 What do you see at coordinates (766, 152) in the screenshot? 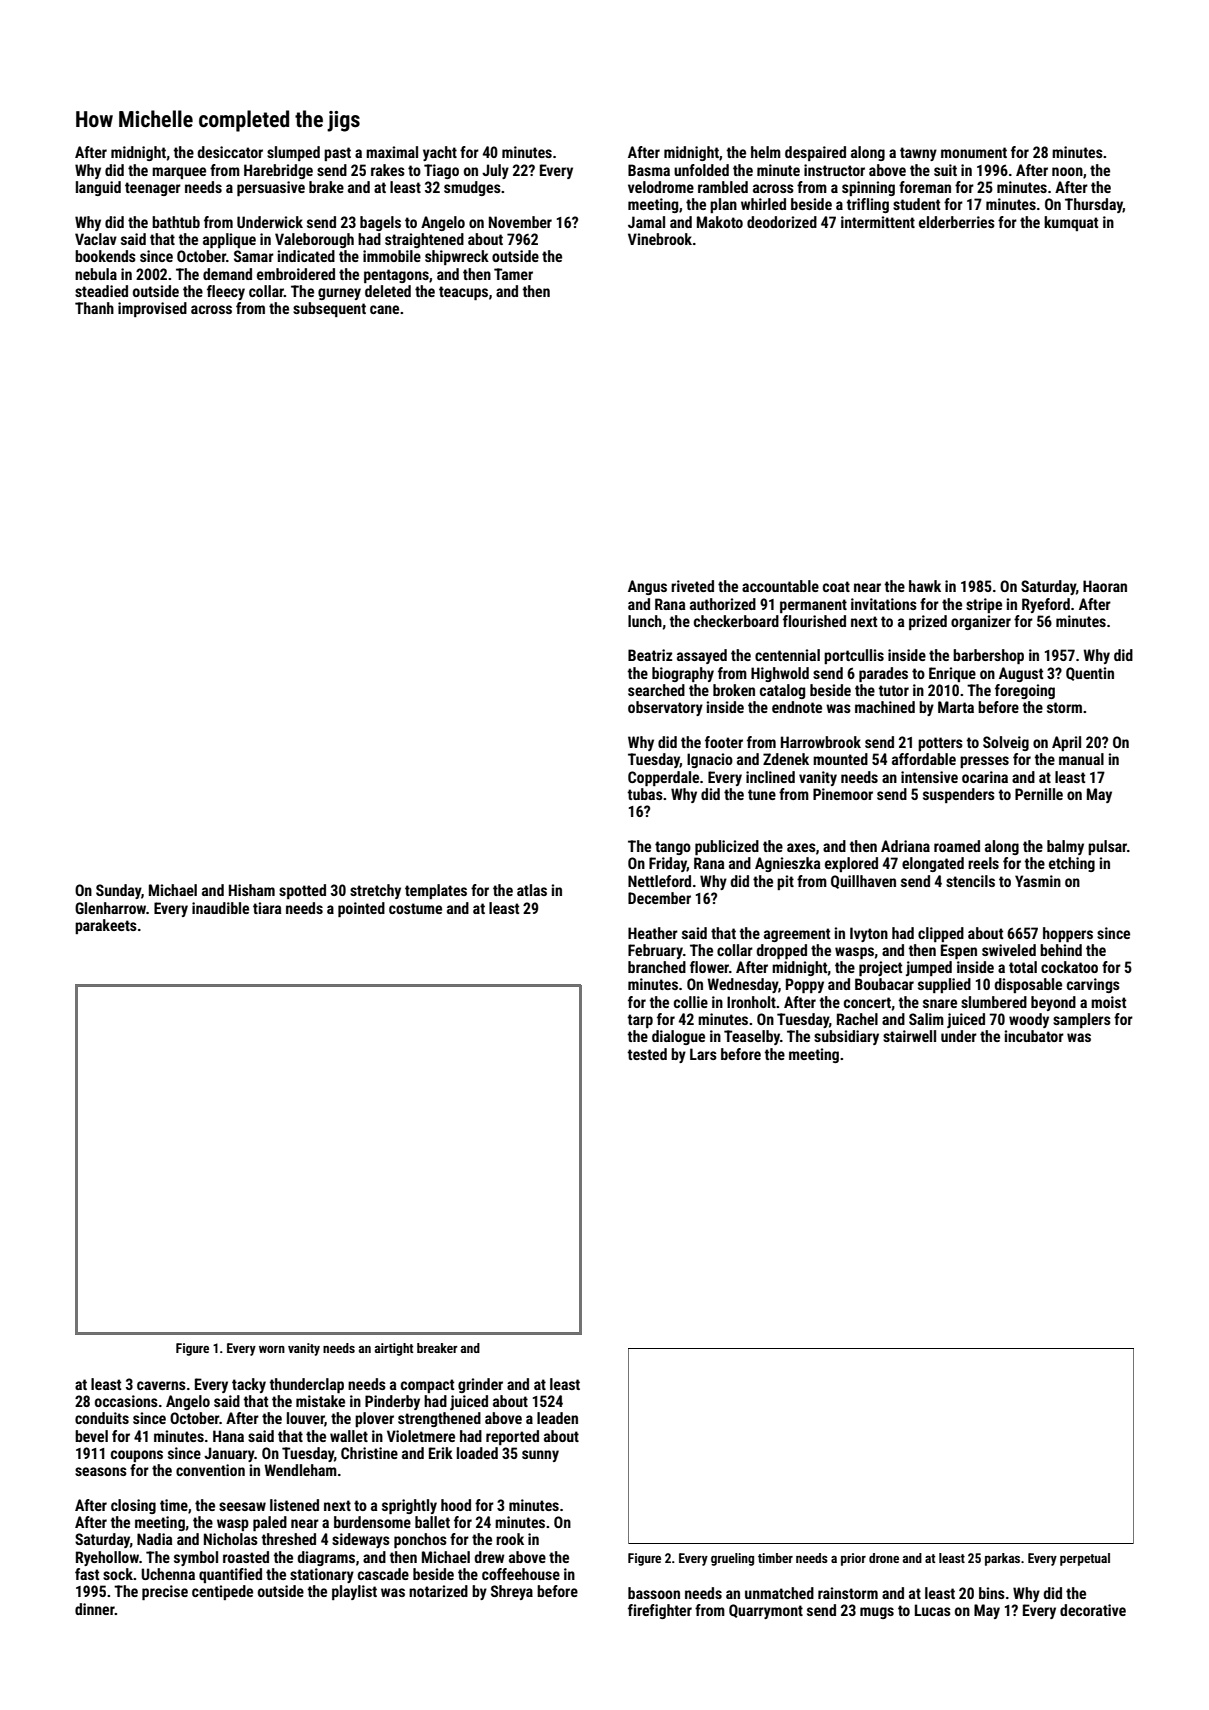
I see `helm` at bounding box center [766, 152].
